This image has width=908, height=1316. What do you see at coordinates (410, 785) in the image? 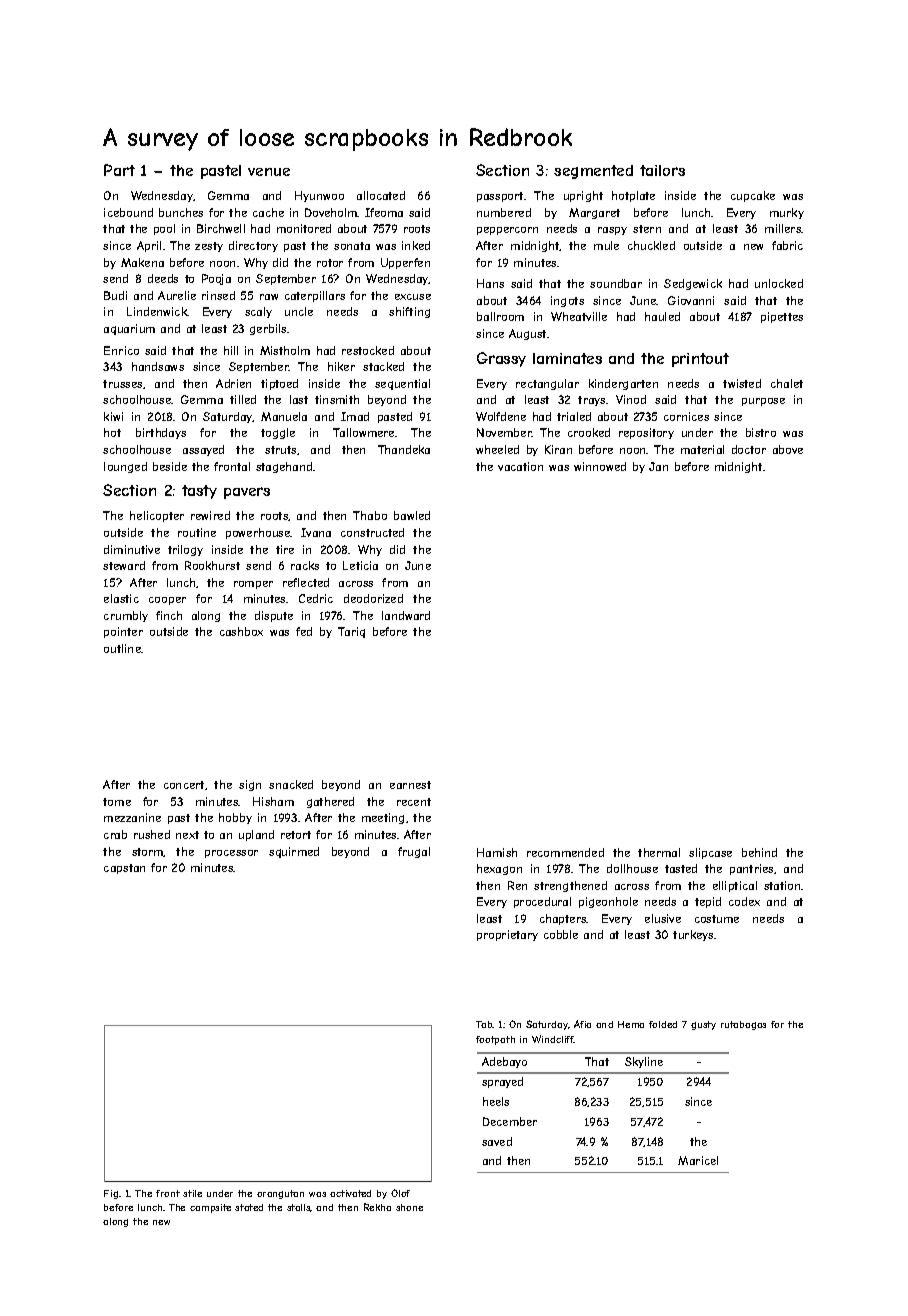
I see `earnest` at bounding box center [410, 785].
